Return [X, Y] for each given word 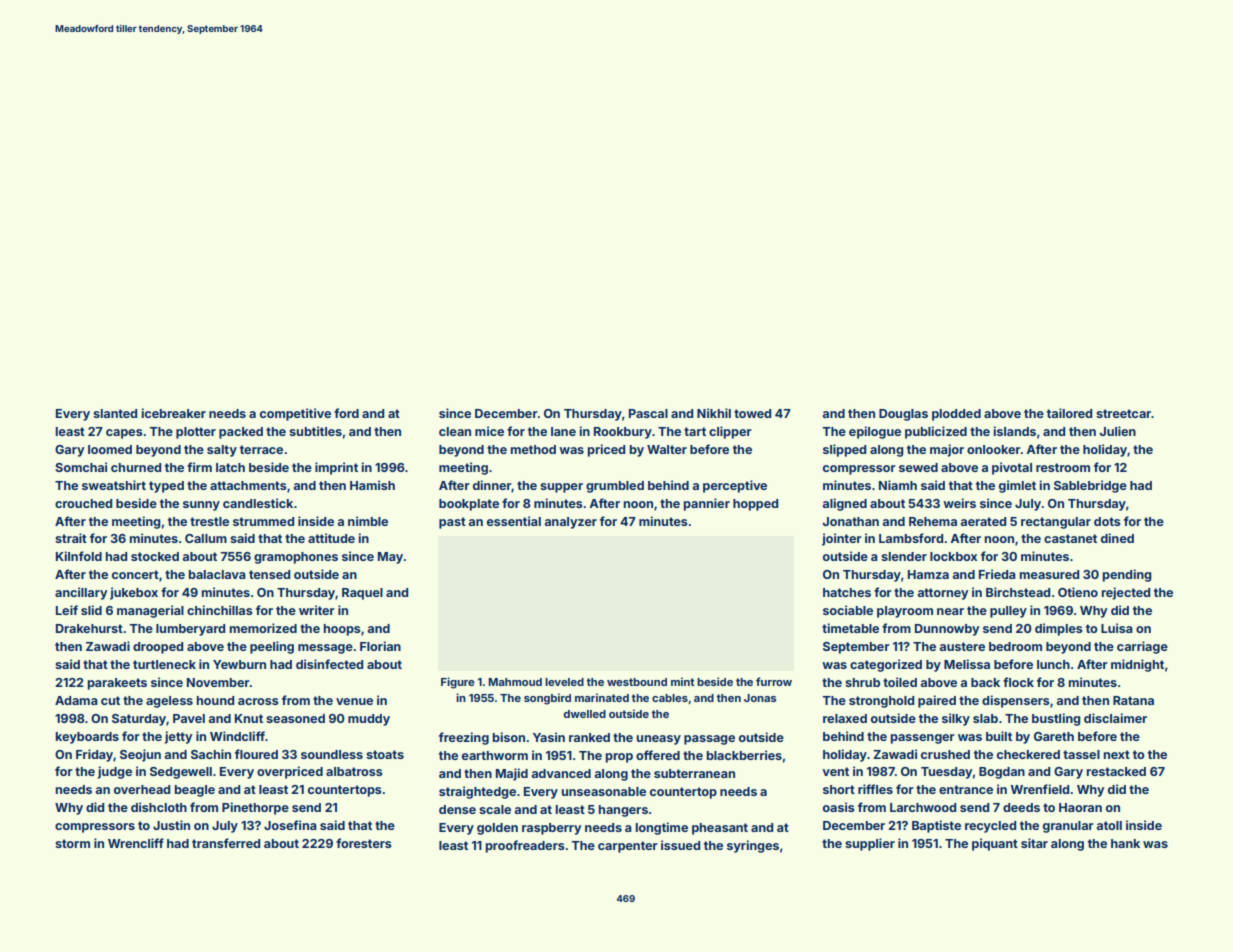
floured [256, 754]
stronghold [882, 702]
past [452, 523]
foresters [364, 843]
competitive [295, 414]
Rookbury [623, 433]
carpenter [628, 847]
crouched [84, 503]
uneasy [659, 740]
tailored [1070, 413]
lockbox [953, 556]
